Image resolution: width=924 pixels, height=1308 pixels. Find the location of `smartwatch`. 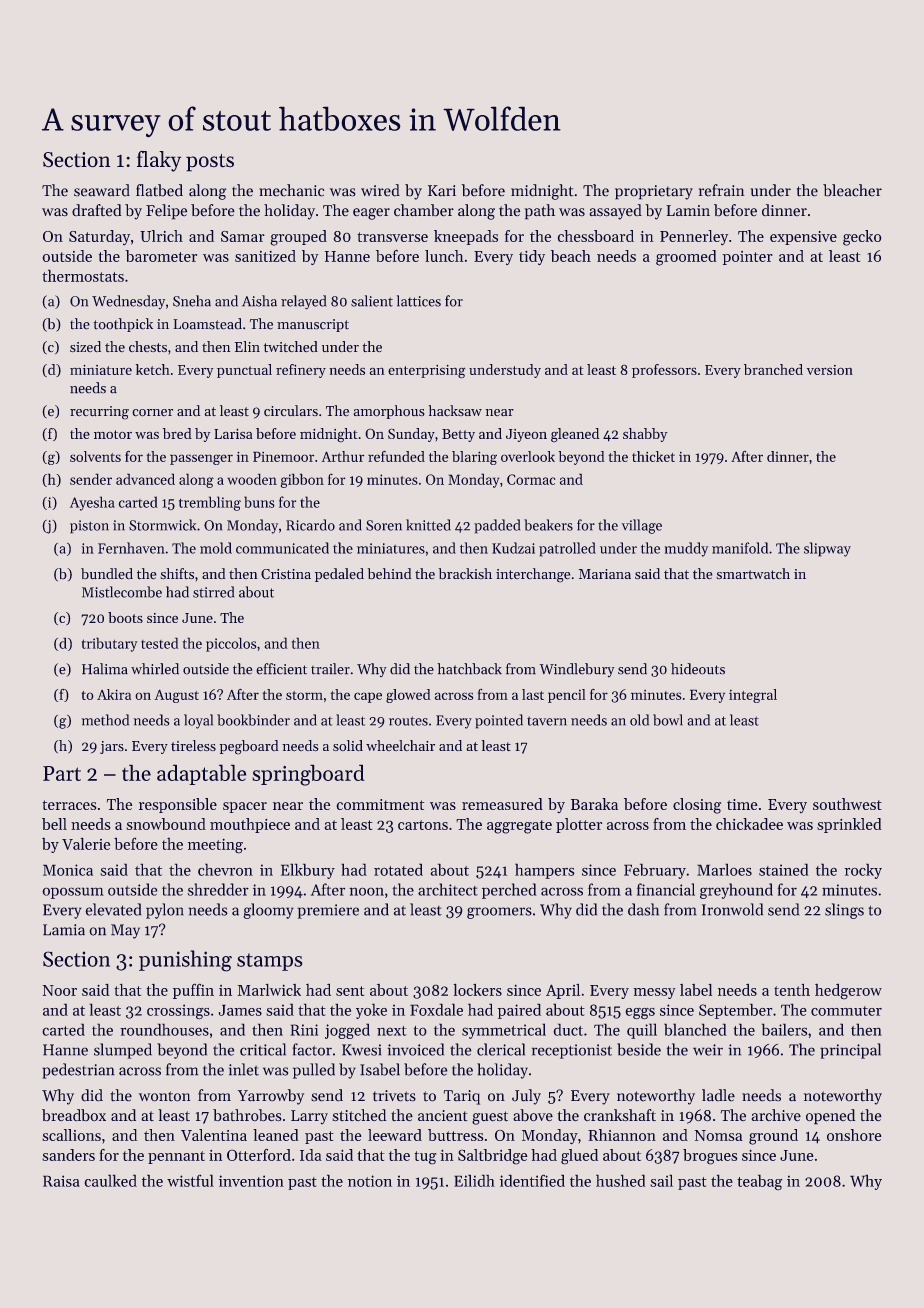

smartwatch is located at coordinates (753, 573).
